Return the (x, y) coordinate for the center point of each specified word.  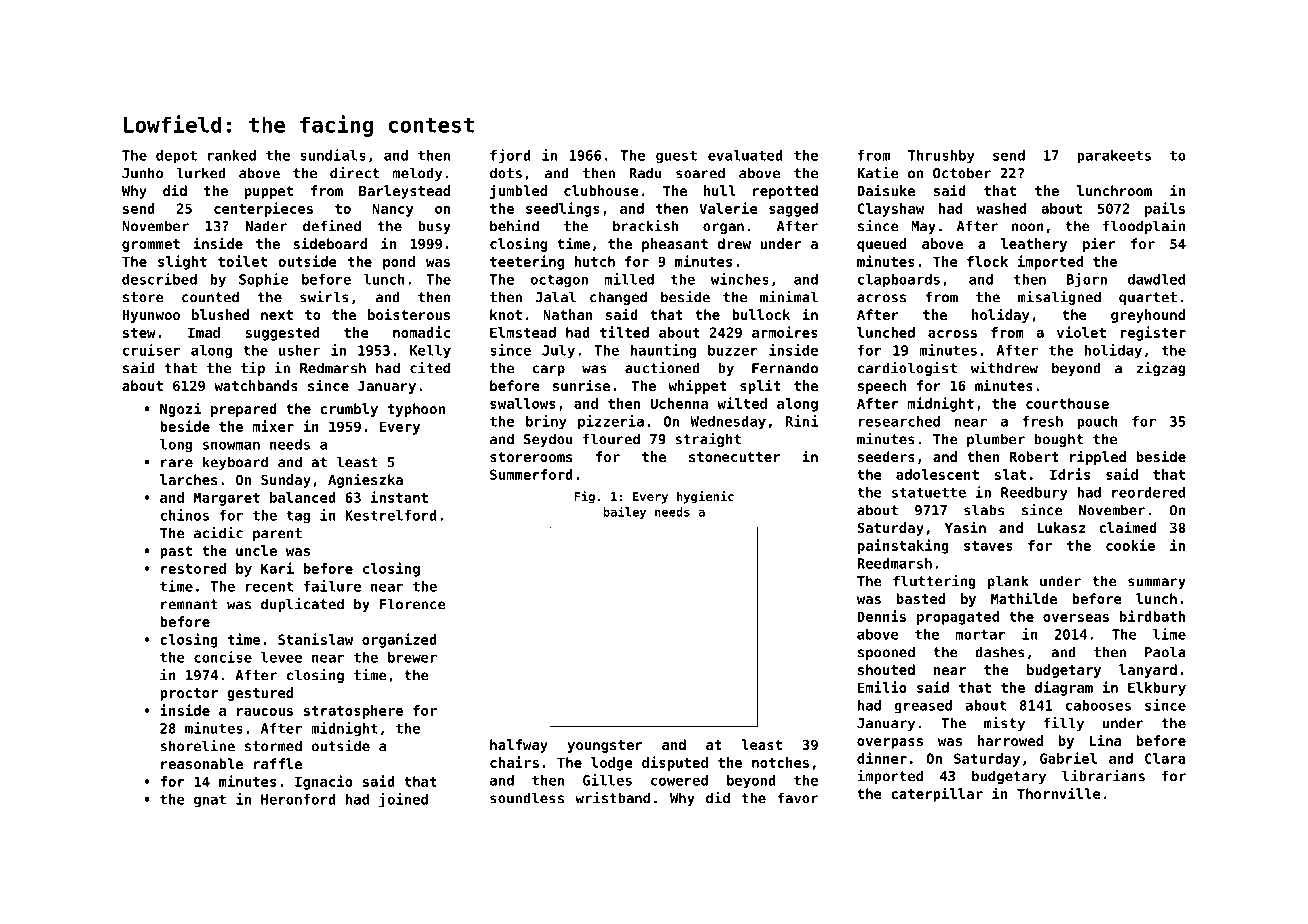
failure (332, 586)
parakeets (1114, 157)
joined (403, 800)
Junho (142, 173)
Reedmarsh (894, 563)
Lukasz (1061, 527)
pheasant (675, 245)
